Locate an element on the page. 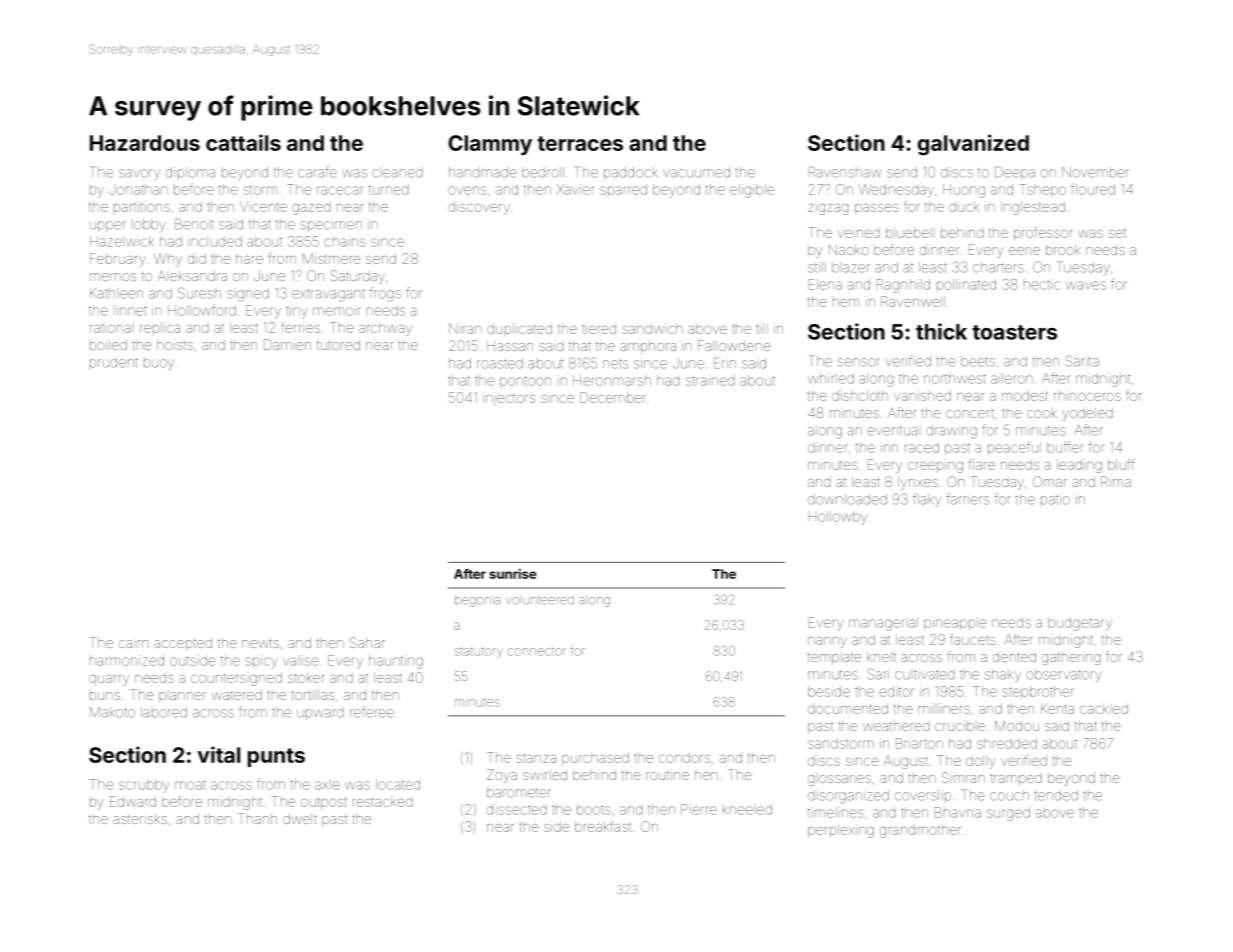 Image resolution: width=1233 pixels, height=952 pixels. galvanized is located at coordinates (973, 145).
